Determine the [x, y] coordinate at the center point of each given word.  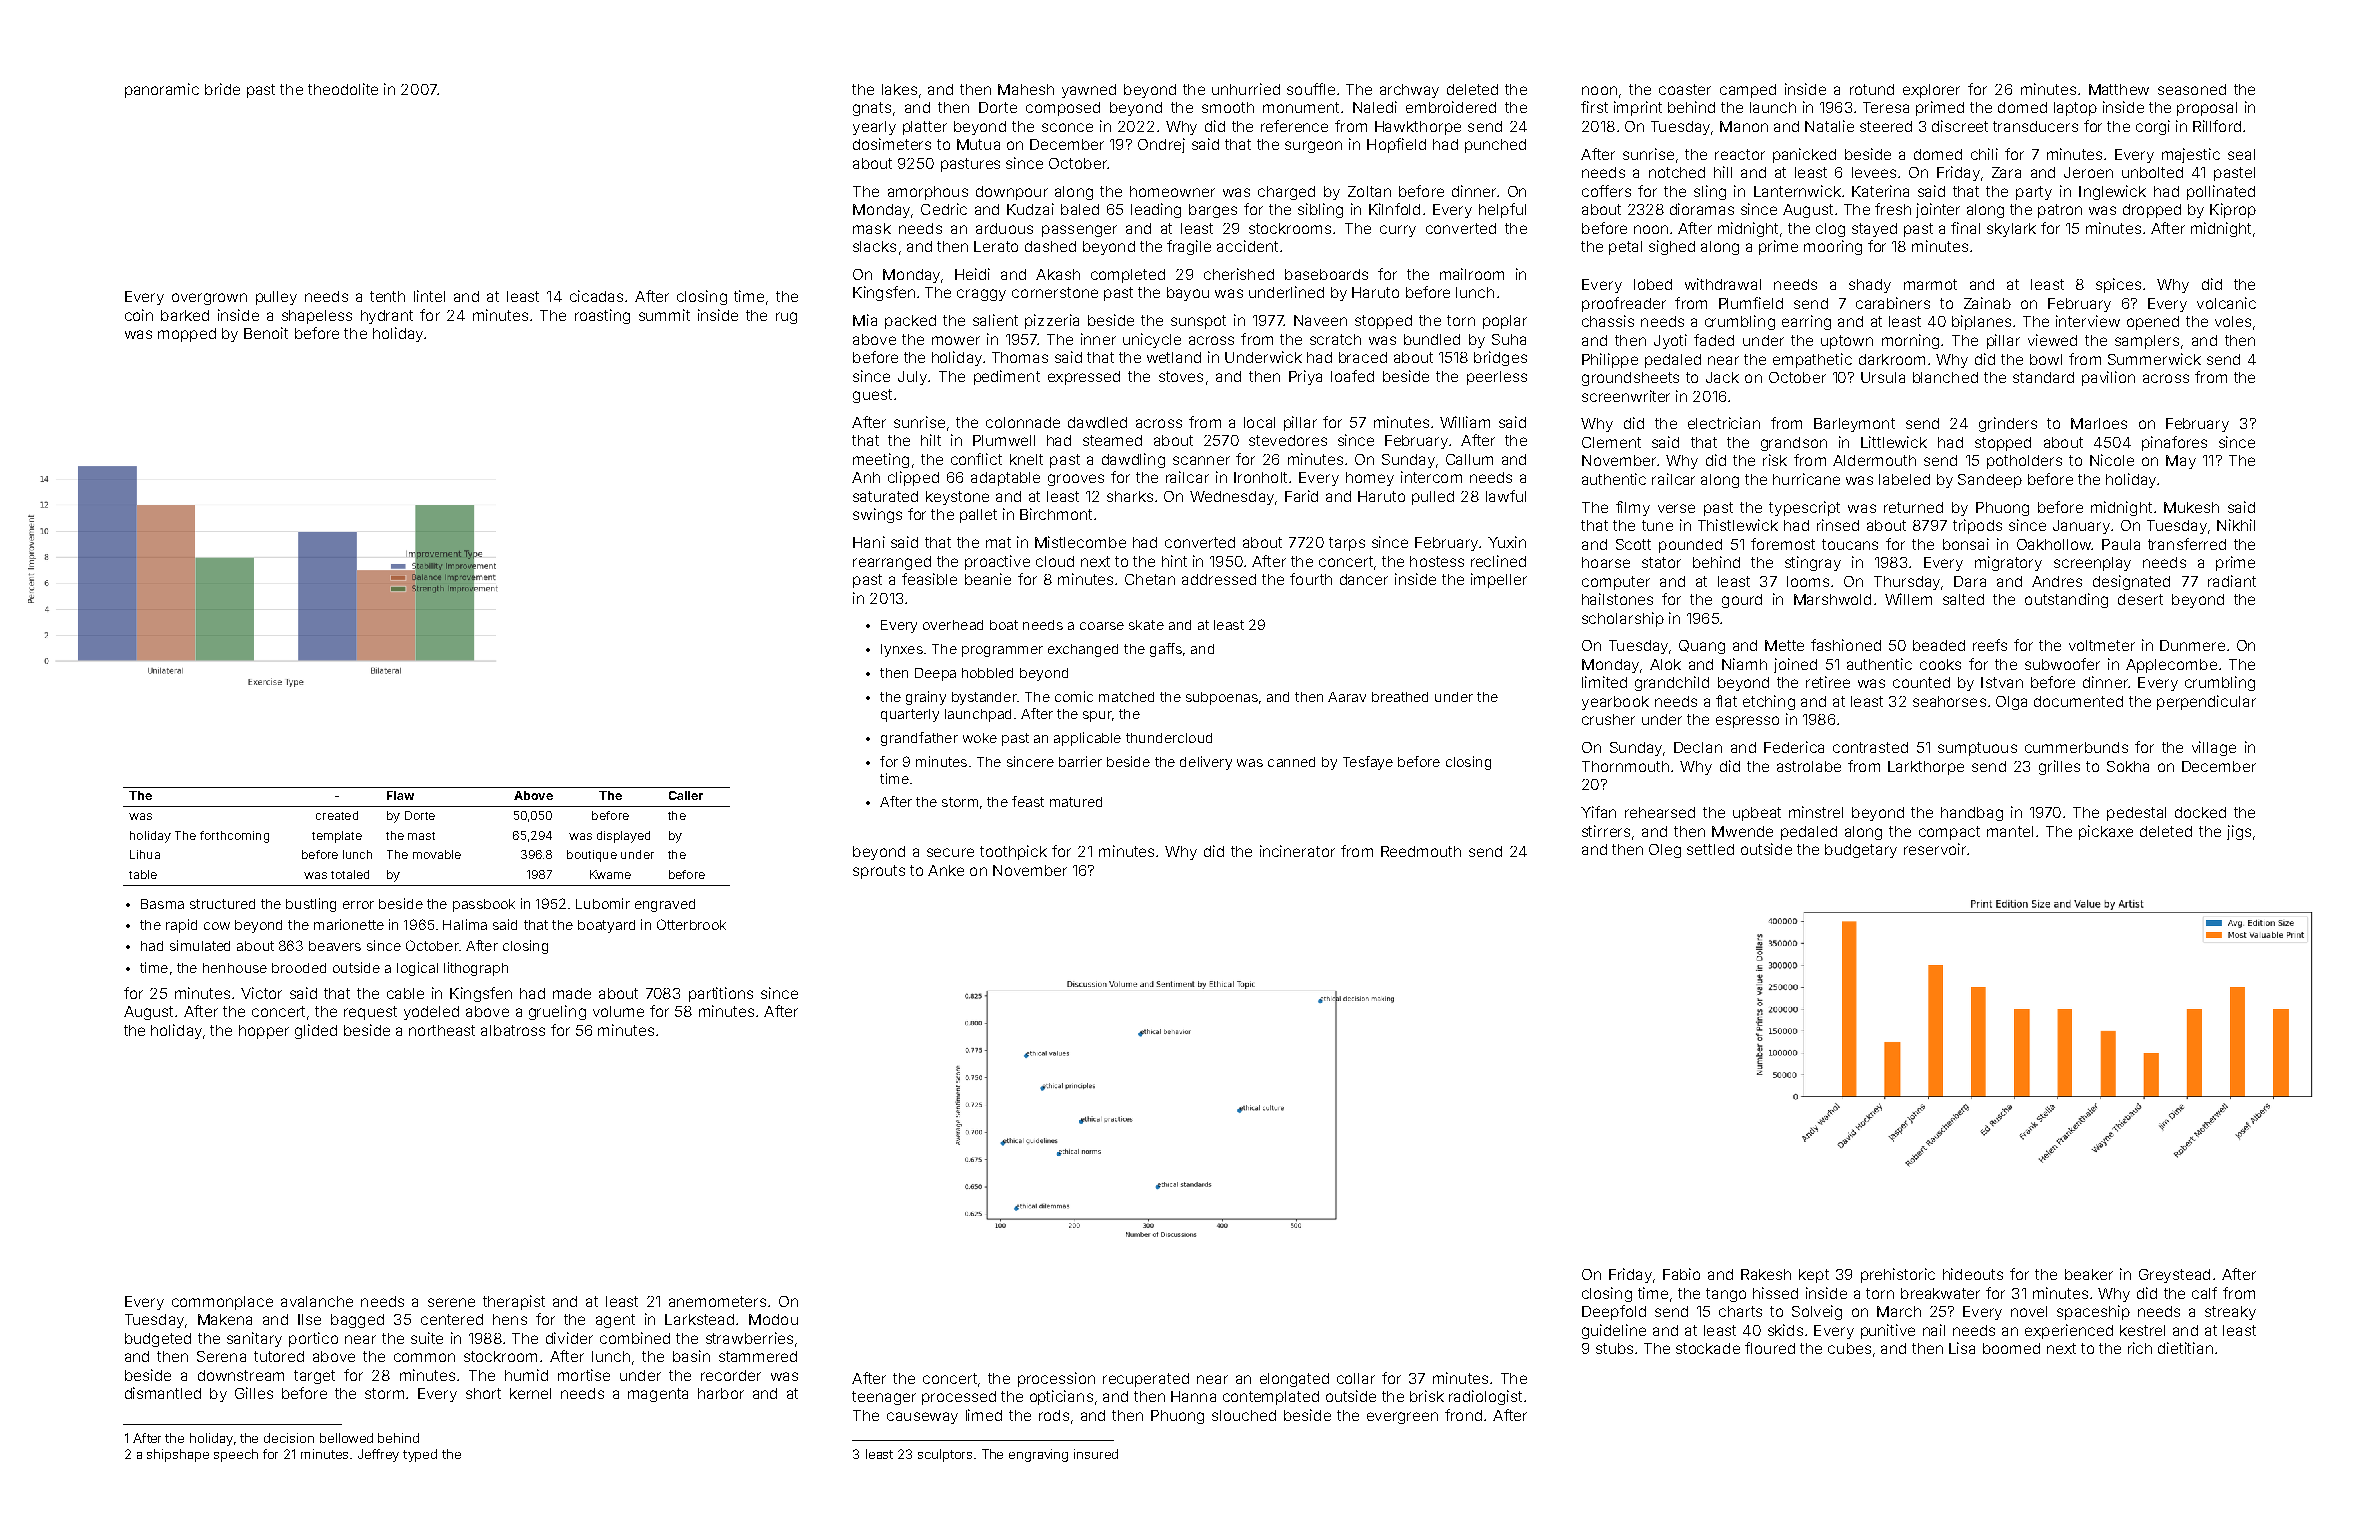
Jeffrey [378, 1455]
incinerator [1297, 851]
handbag [1972, 814]
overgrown [209, 299]
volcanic [2226, 303]
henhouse [235, 968]
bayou [1188, 294]
